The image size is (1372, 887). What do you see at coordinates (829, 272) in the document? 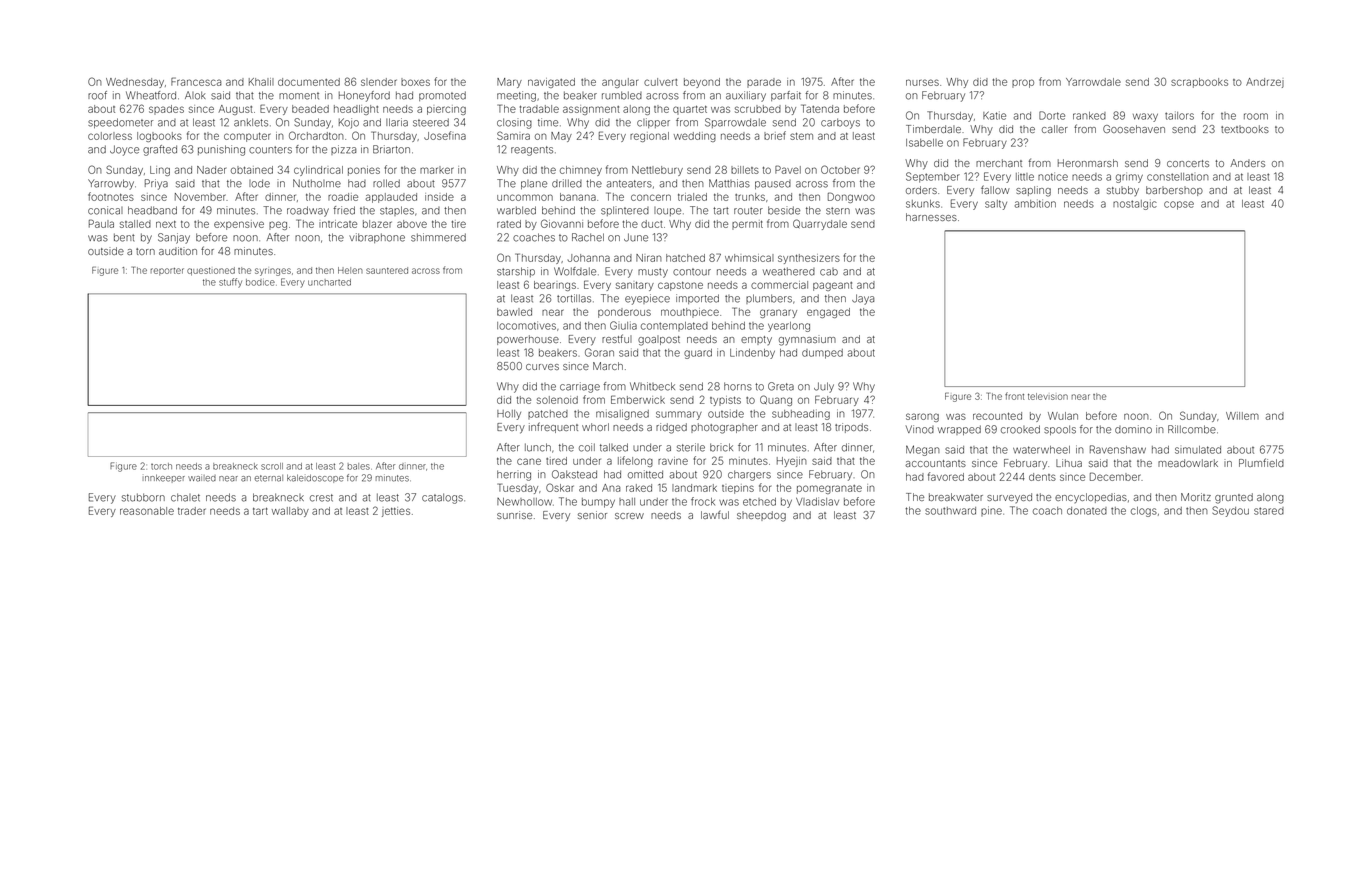
I see `cab` at bounding box center [829, 272].
